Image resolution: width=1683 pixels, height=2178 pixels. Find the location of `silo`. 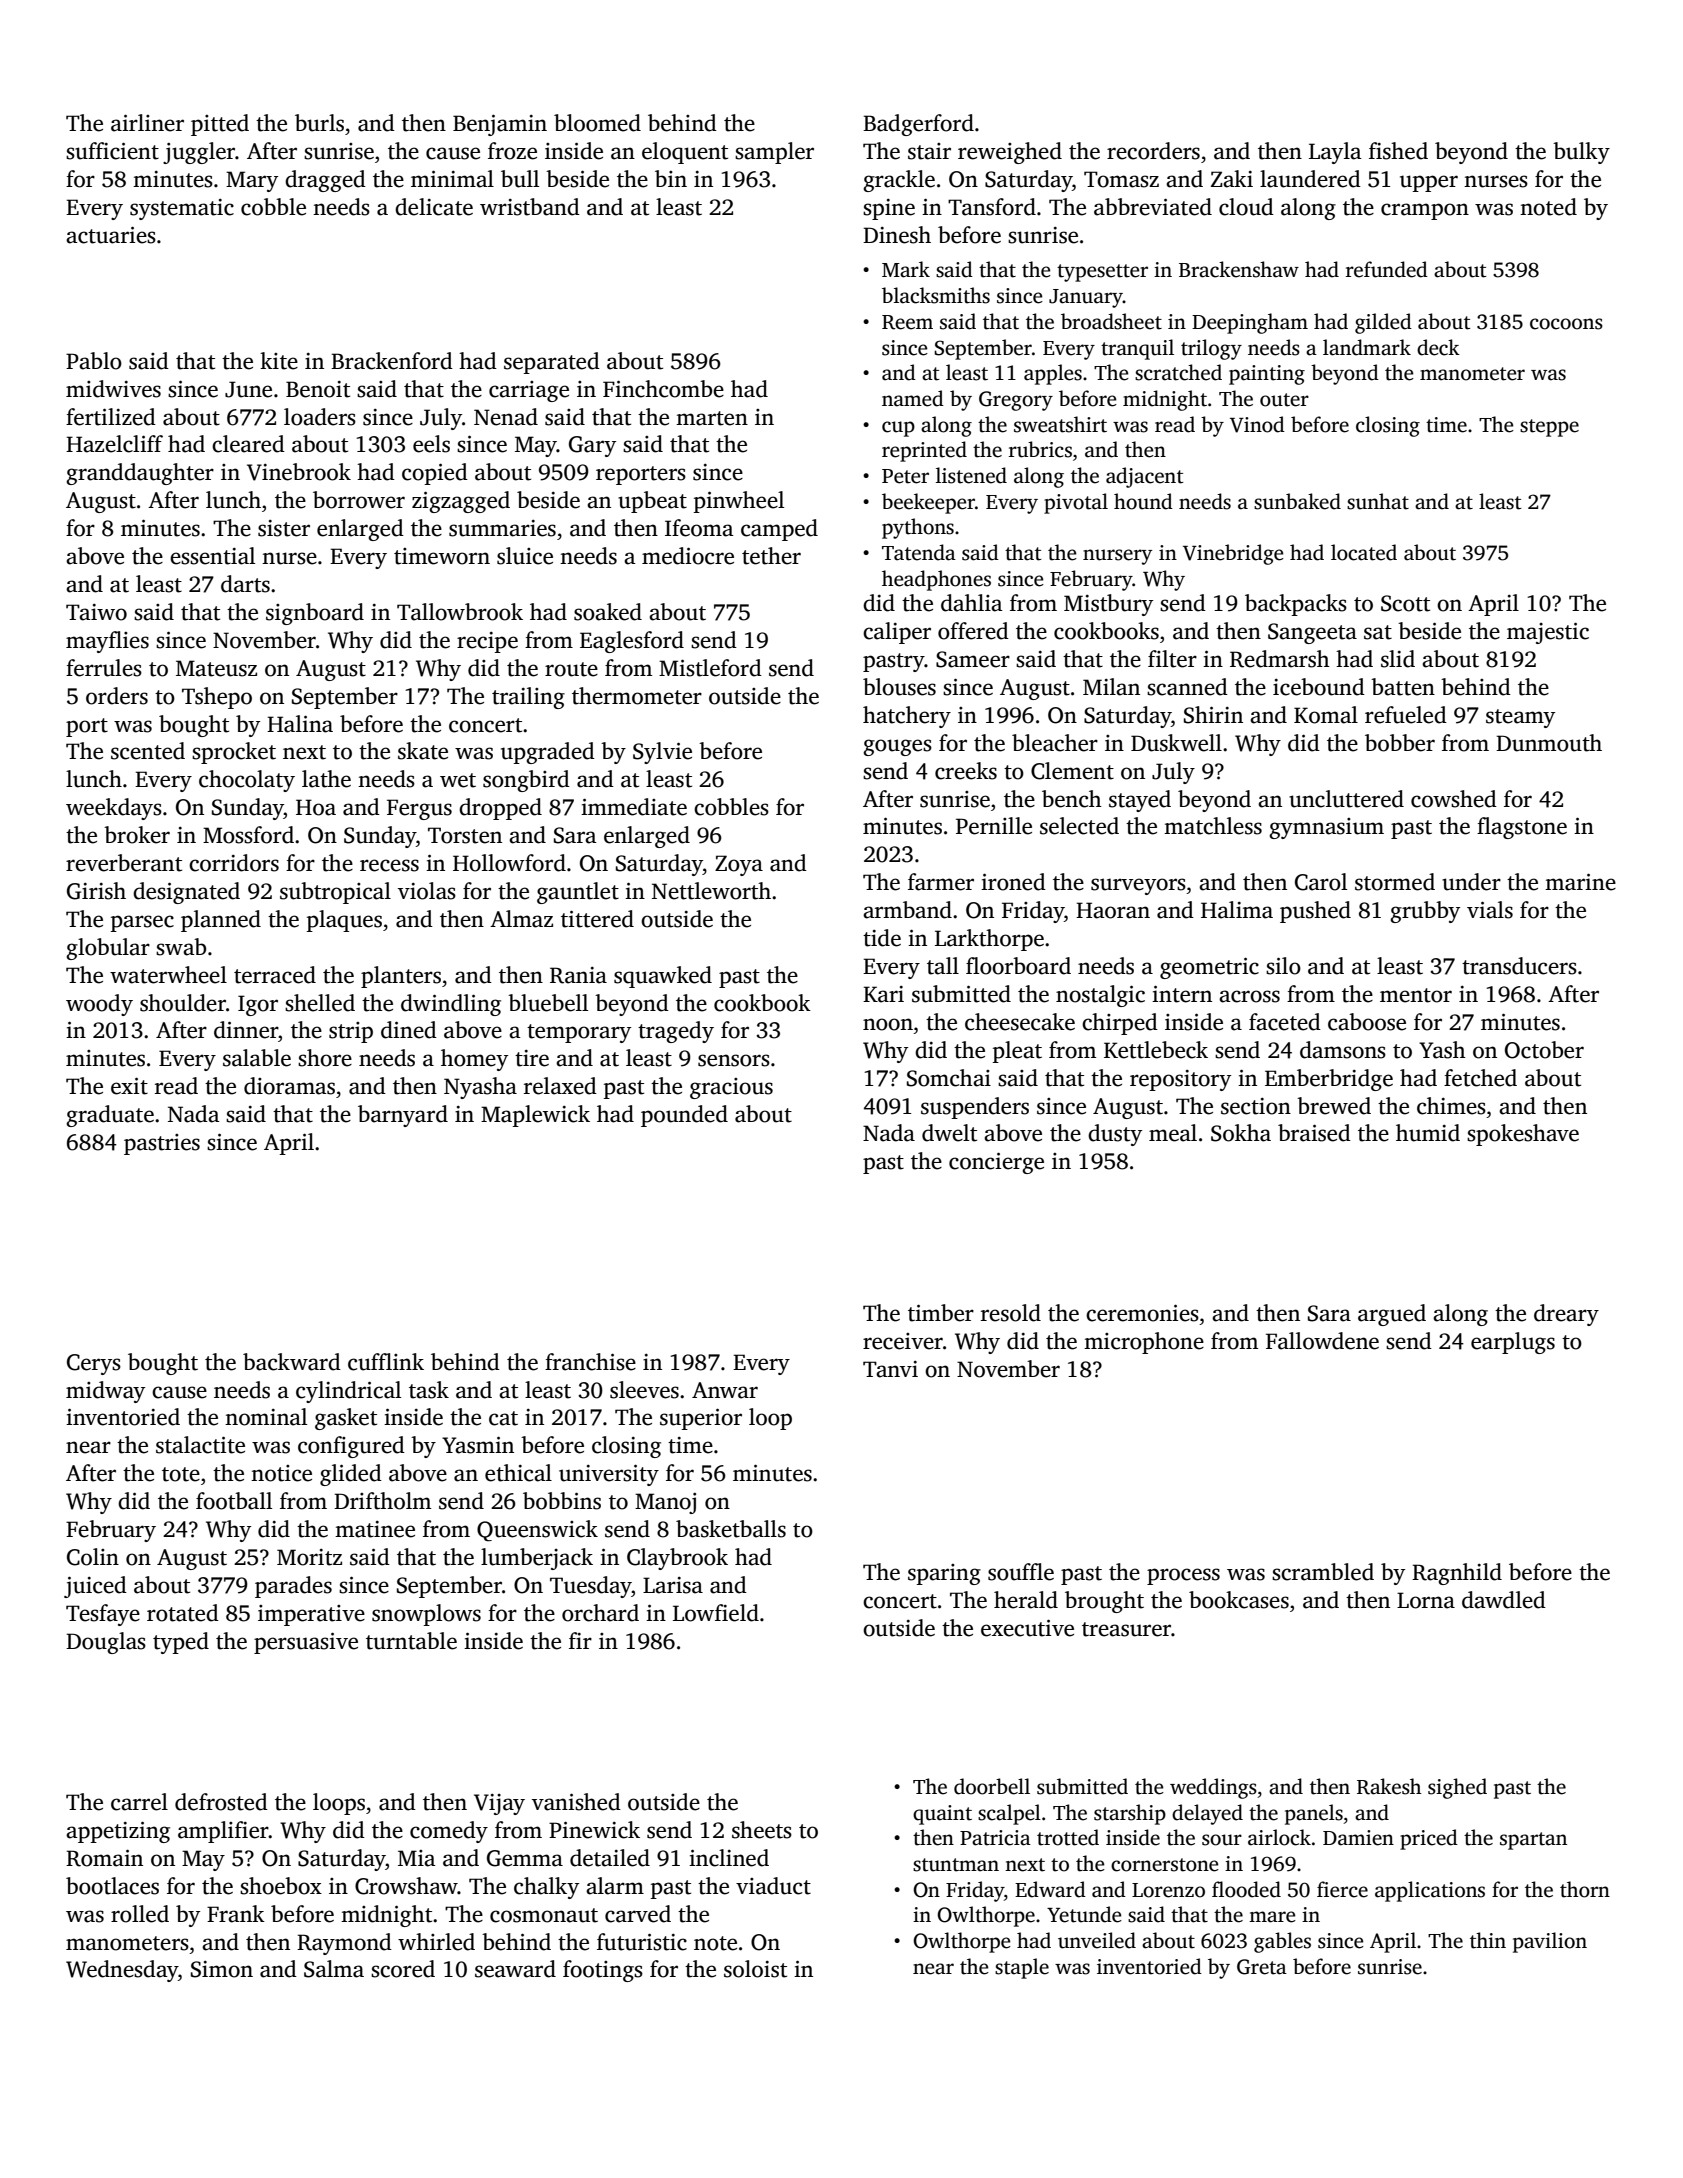

silo is located at coordinates (1283, 966).
